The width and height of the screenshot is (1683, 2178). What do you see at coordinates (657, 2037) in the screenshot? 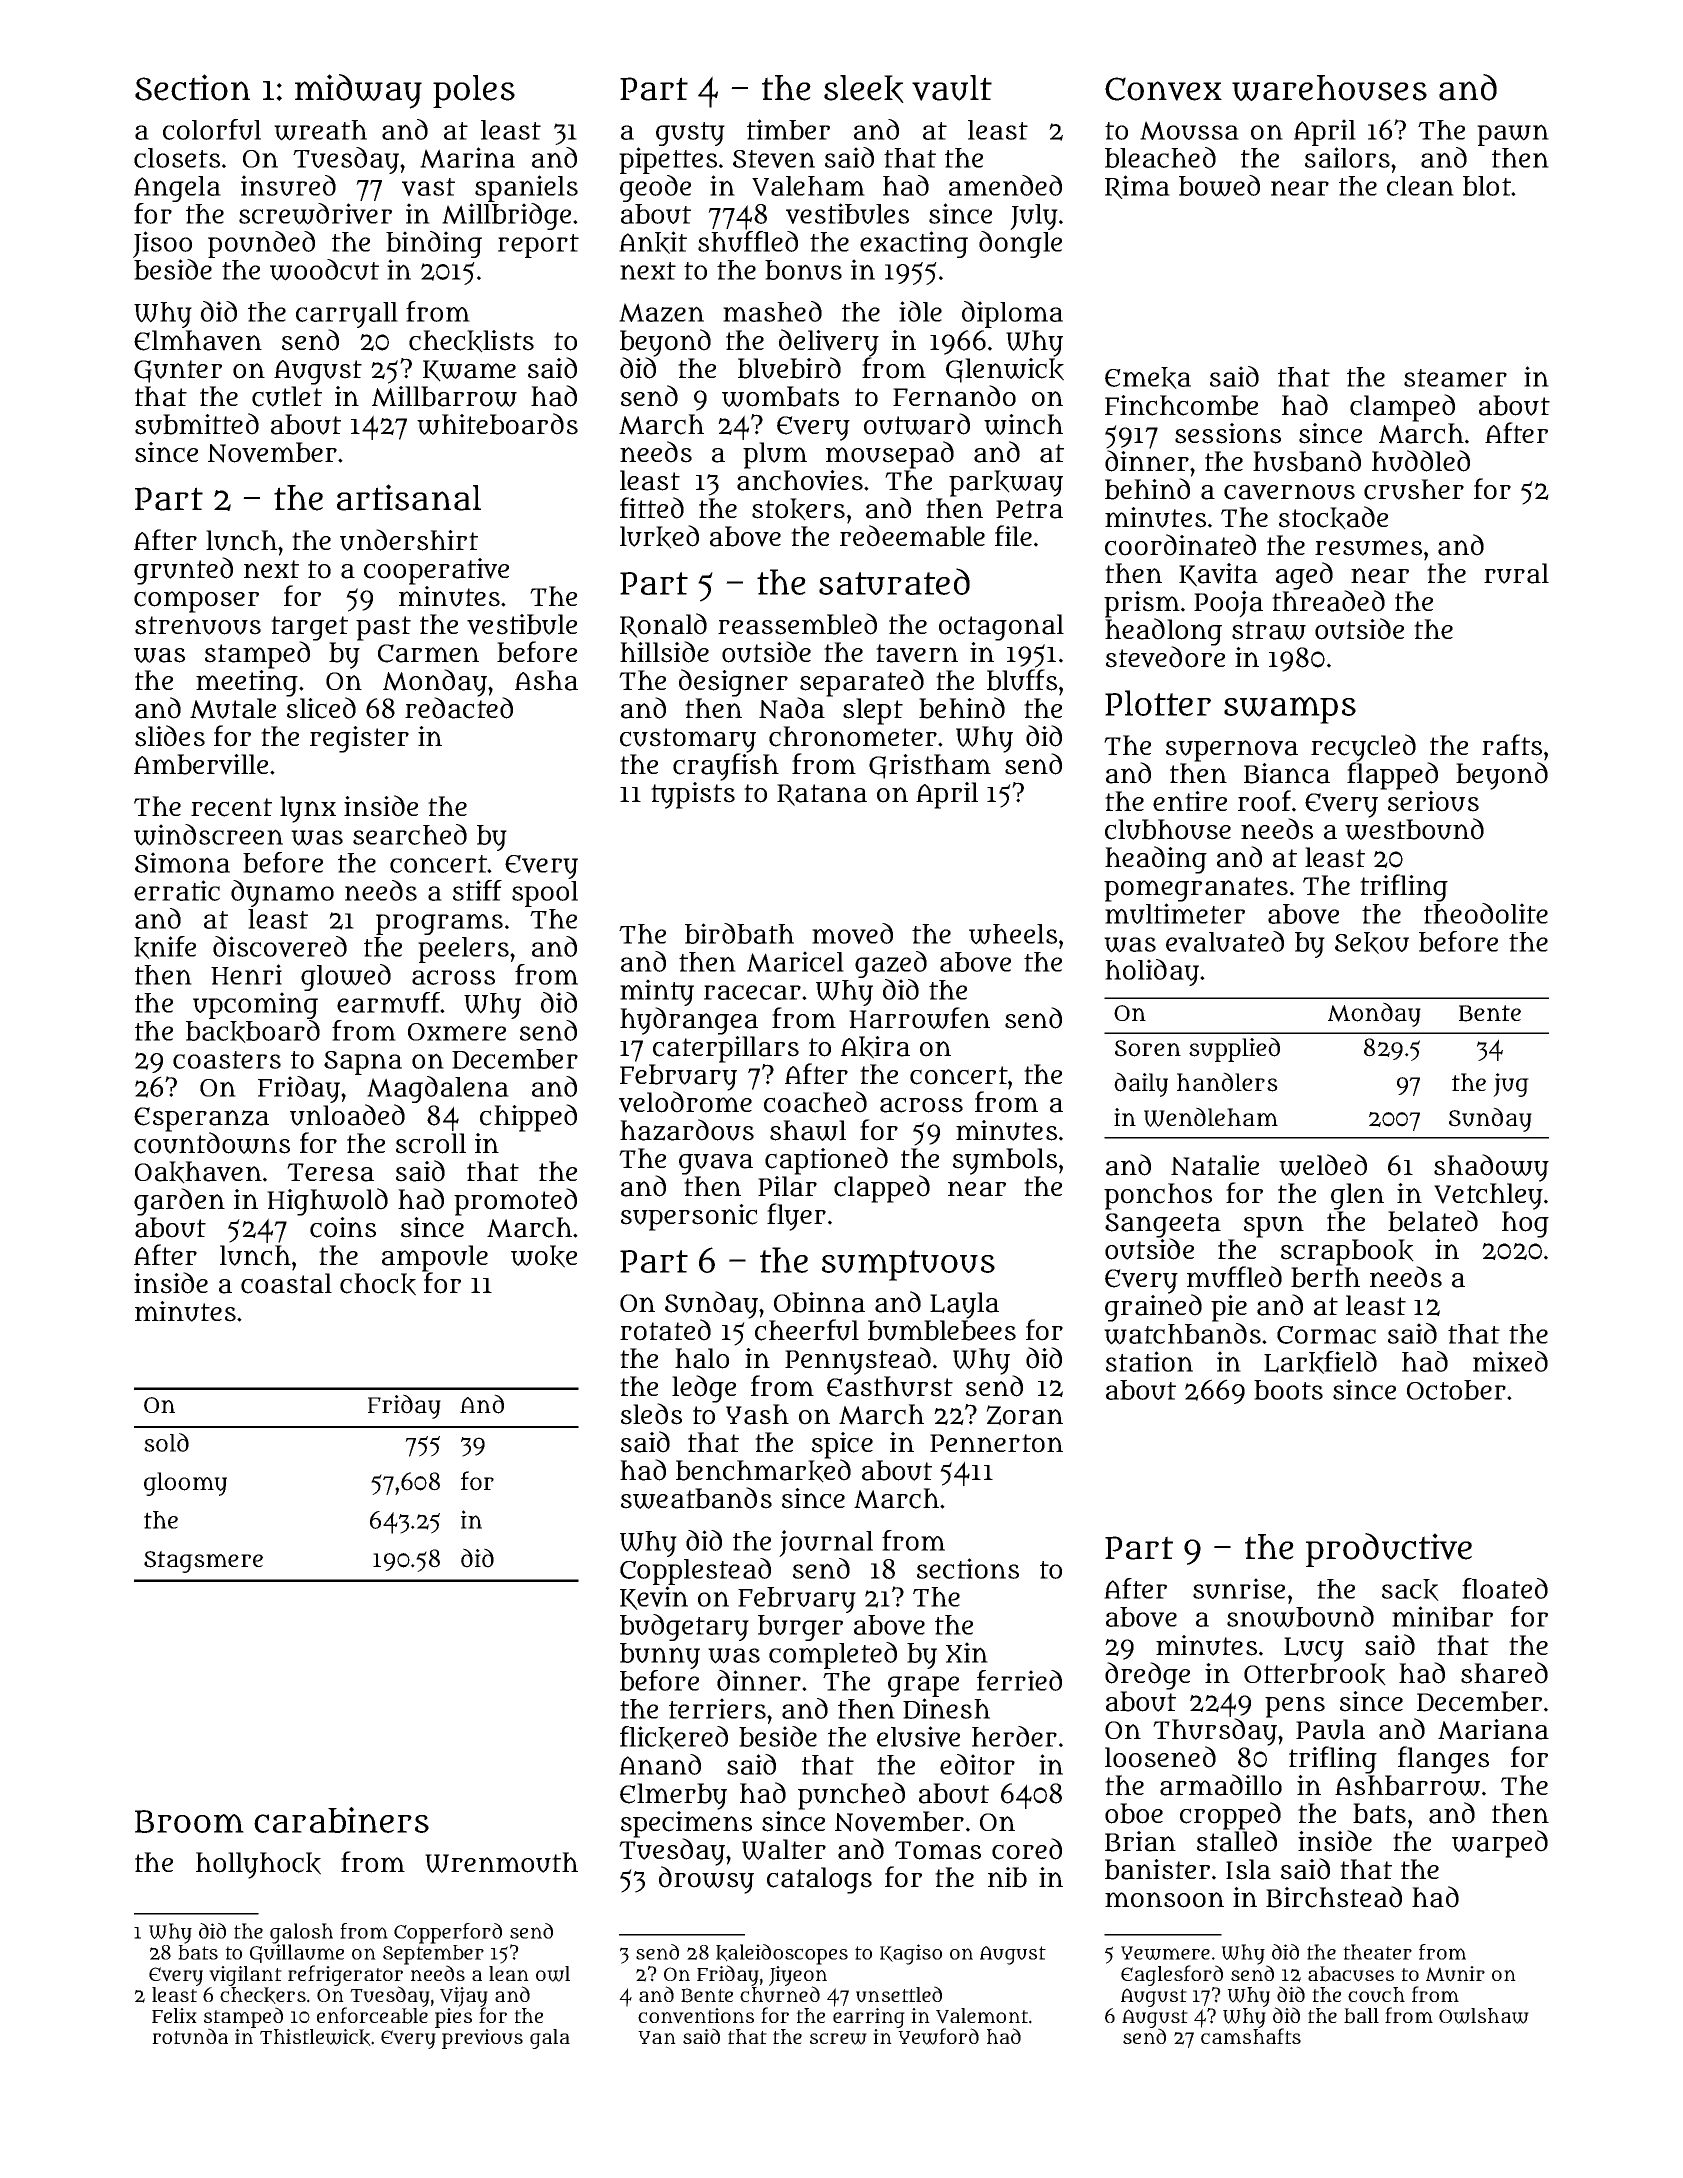
I see `Yan` at bounding box center [657, 2037].
